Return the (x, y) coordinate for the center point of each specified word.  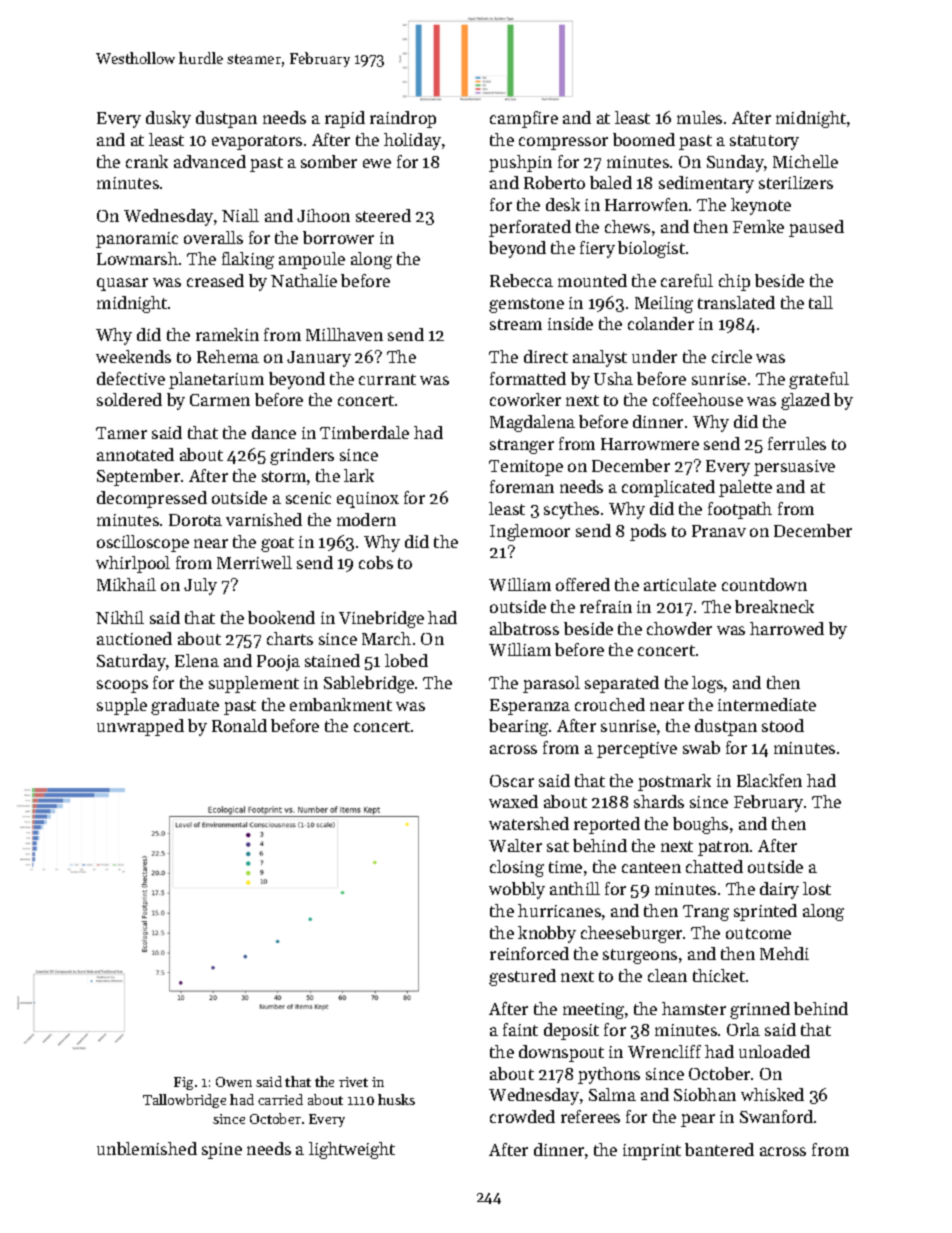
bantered (719, 1149)
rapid (345, 119)
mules (699, 117)
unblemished (147, 1148)
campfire (524, 119)
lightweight (352, 1150)
